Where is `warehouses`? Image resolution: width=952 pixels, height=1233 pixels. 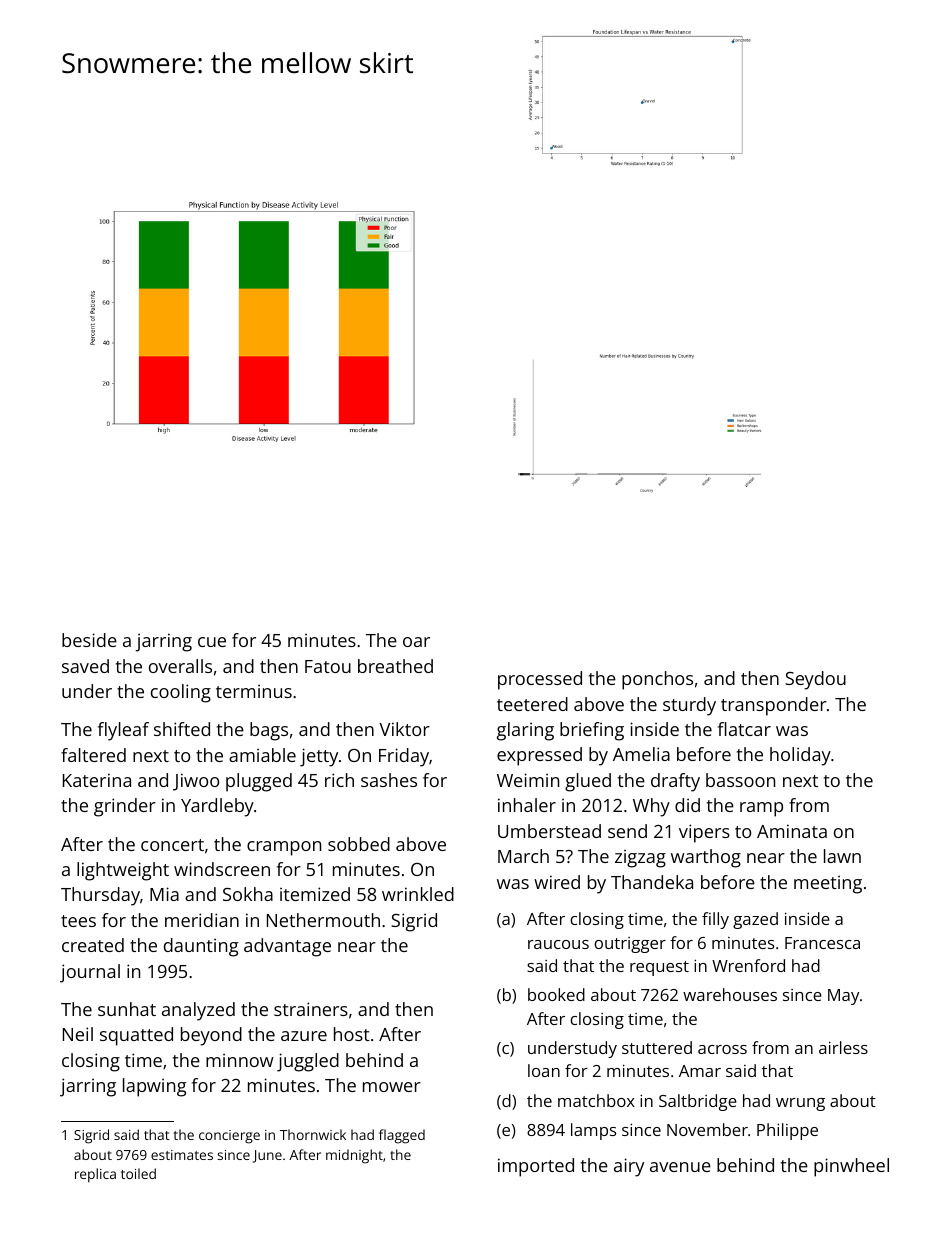
warehouses is located at coordinates (730, 994).
